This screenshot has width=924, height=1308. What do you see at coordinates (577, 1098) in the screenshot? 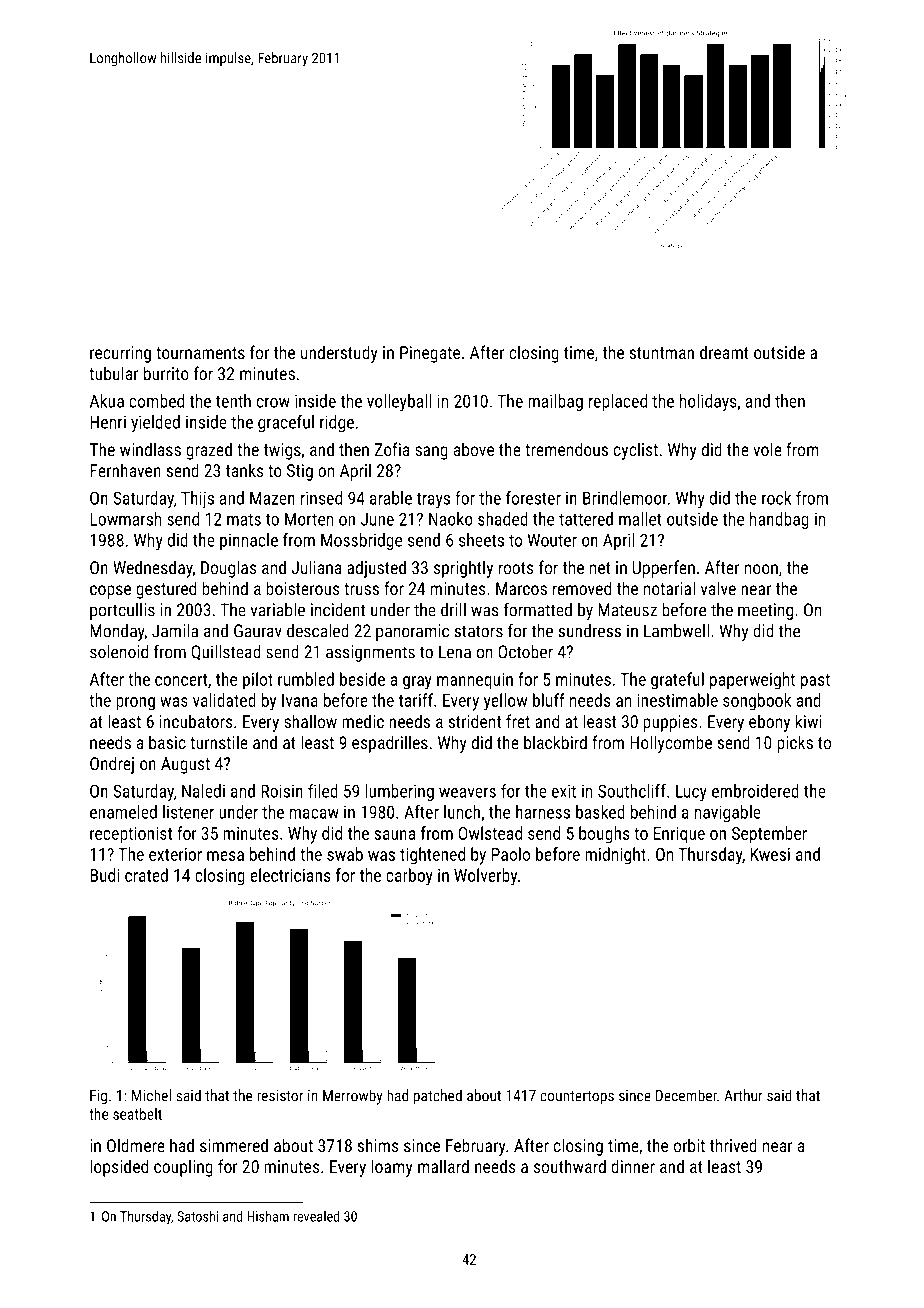
I see `countertops` at bounding box center [577, 1098].
